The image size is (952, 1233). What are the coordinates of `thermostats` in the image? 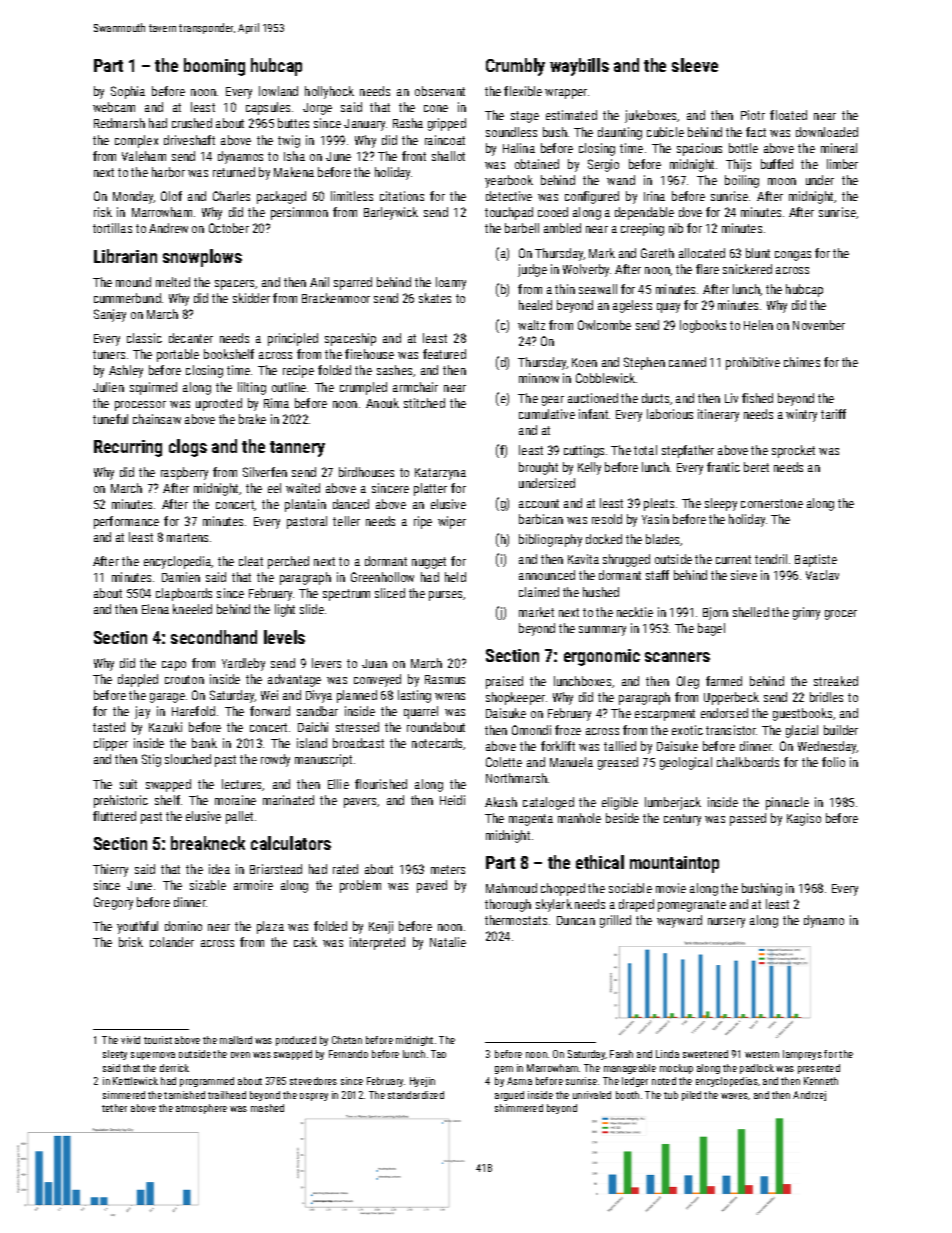 It's located at (516, 920).
